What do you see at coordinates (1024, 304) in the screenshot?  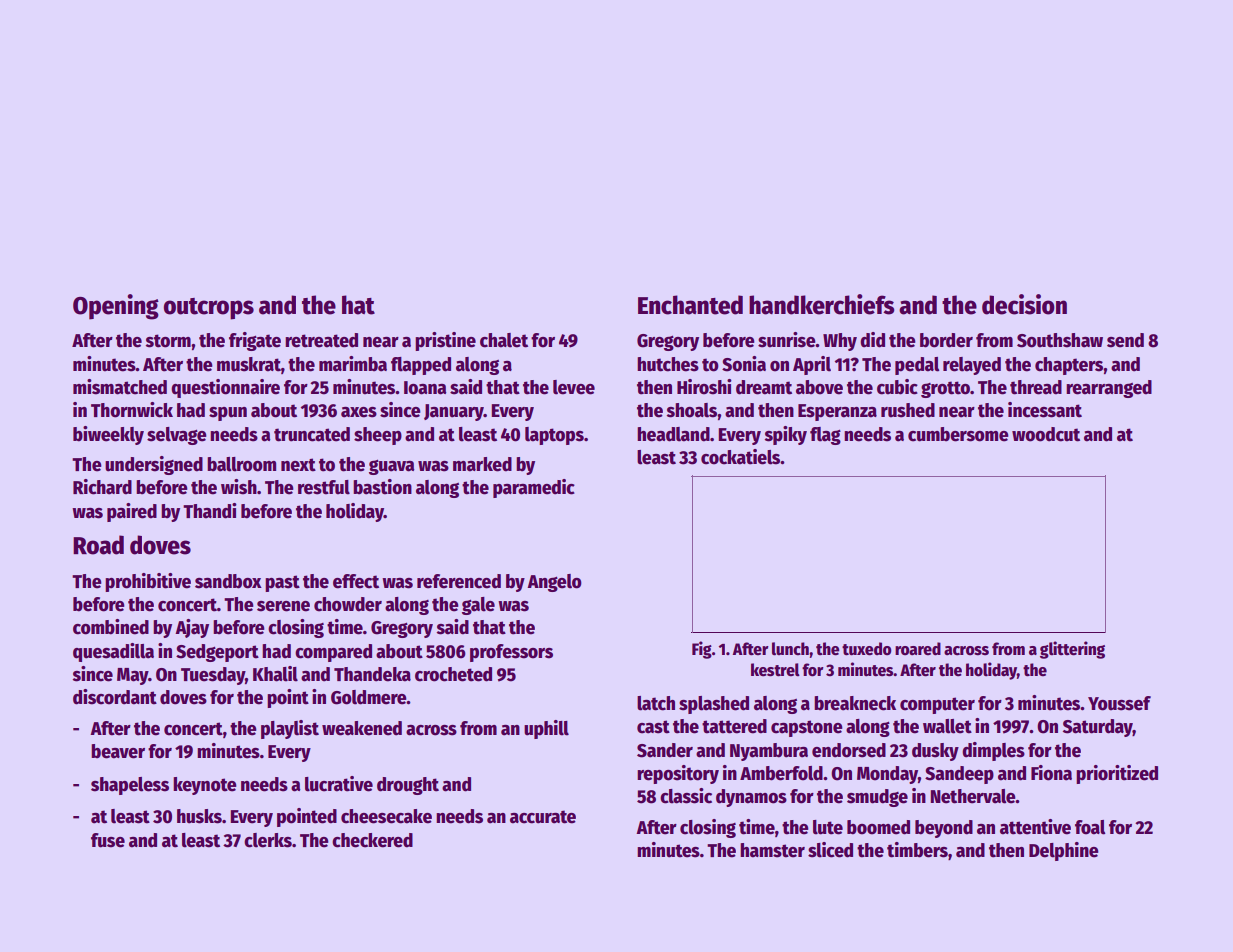 I see `decision` at bounding box center [1024, 304].
